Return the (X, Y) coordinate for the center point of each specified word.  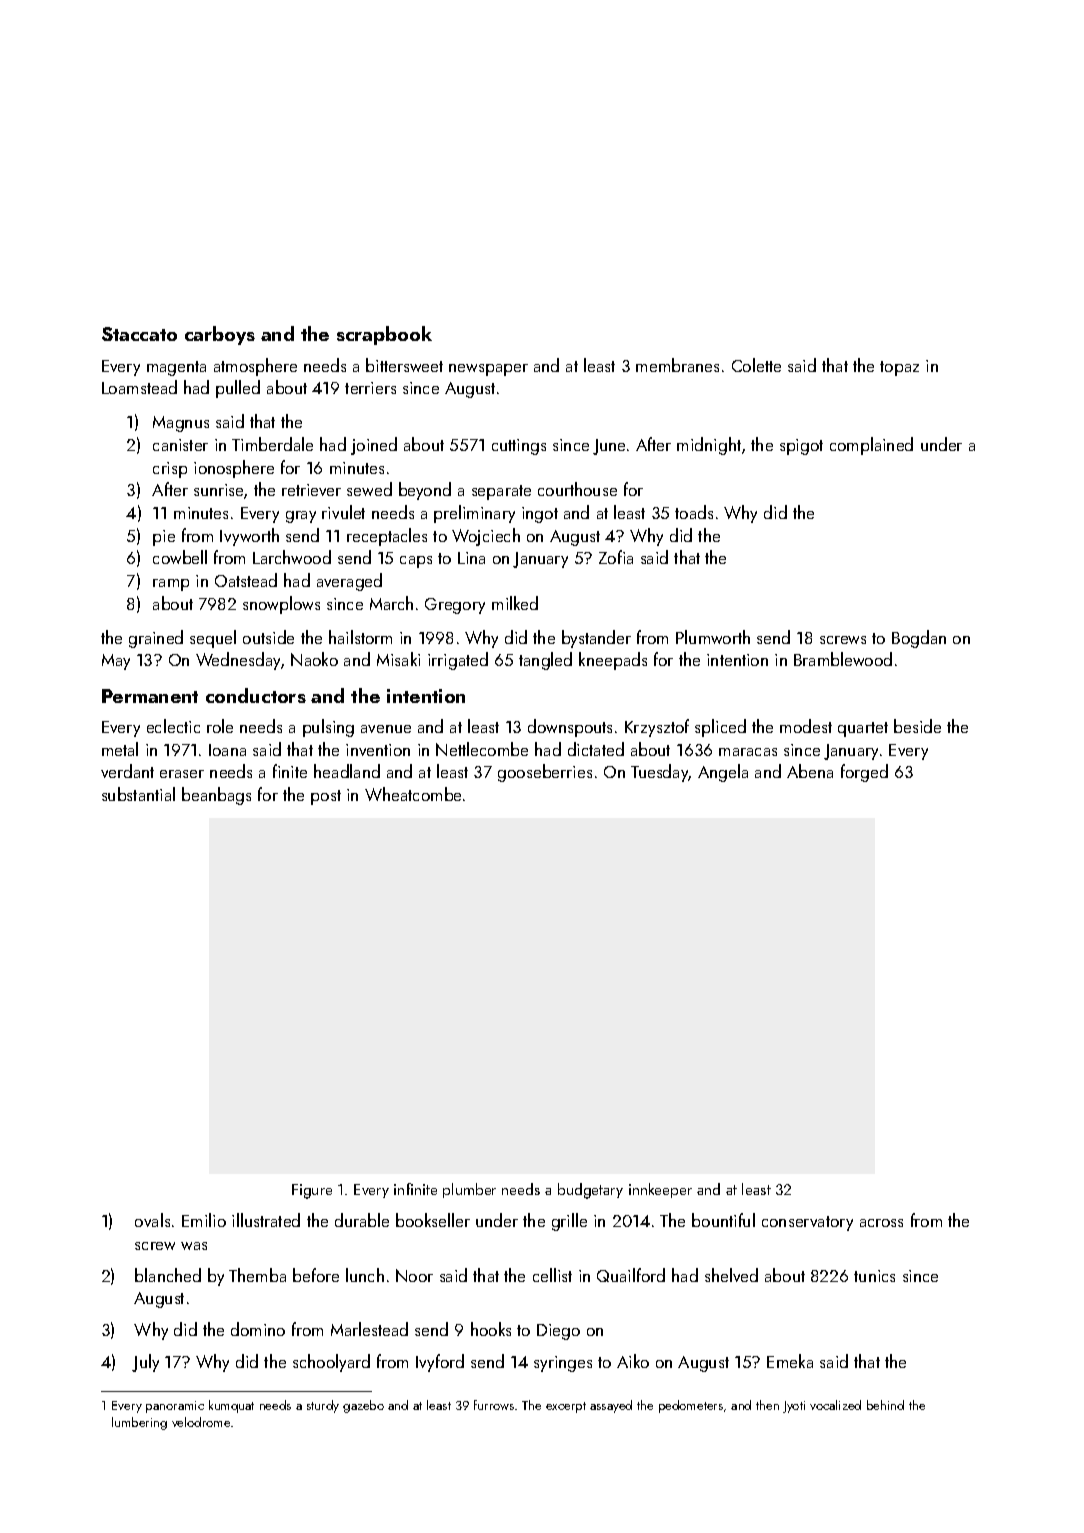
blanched (168, 1275)
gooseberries (545, 773)
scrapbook (384, 335)
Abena (810, 771)
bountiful (723, 1220)
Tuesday (660, 773)
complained (871, 446)
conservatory (807, 1223)
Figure (312, 1191)
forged (864, 773)
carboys (220, 335)
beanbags (216, 796)
